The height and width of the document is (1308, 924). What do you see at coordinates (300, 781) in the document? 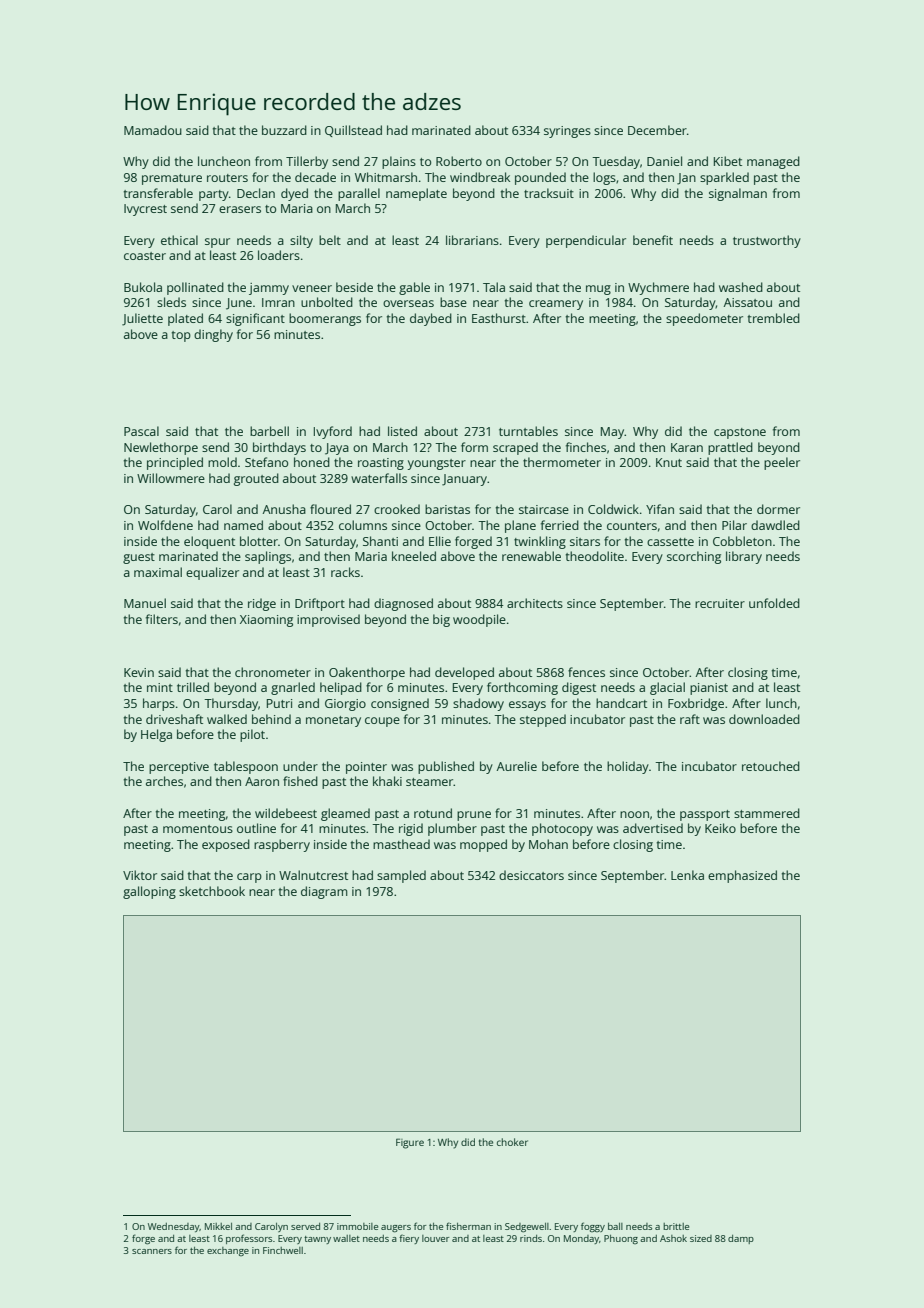
I see `fished` at bounding box center [300, 781].
